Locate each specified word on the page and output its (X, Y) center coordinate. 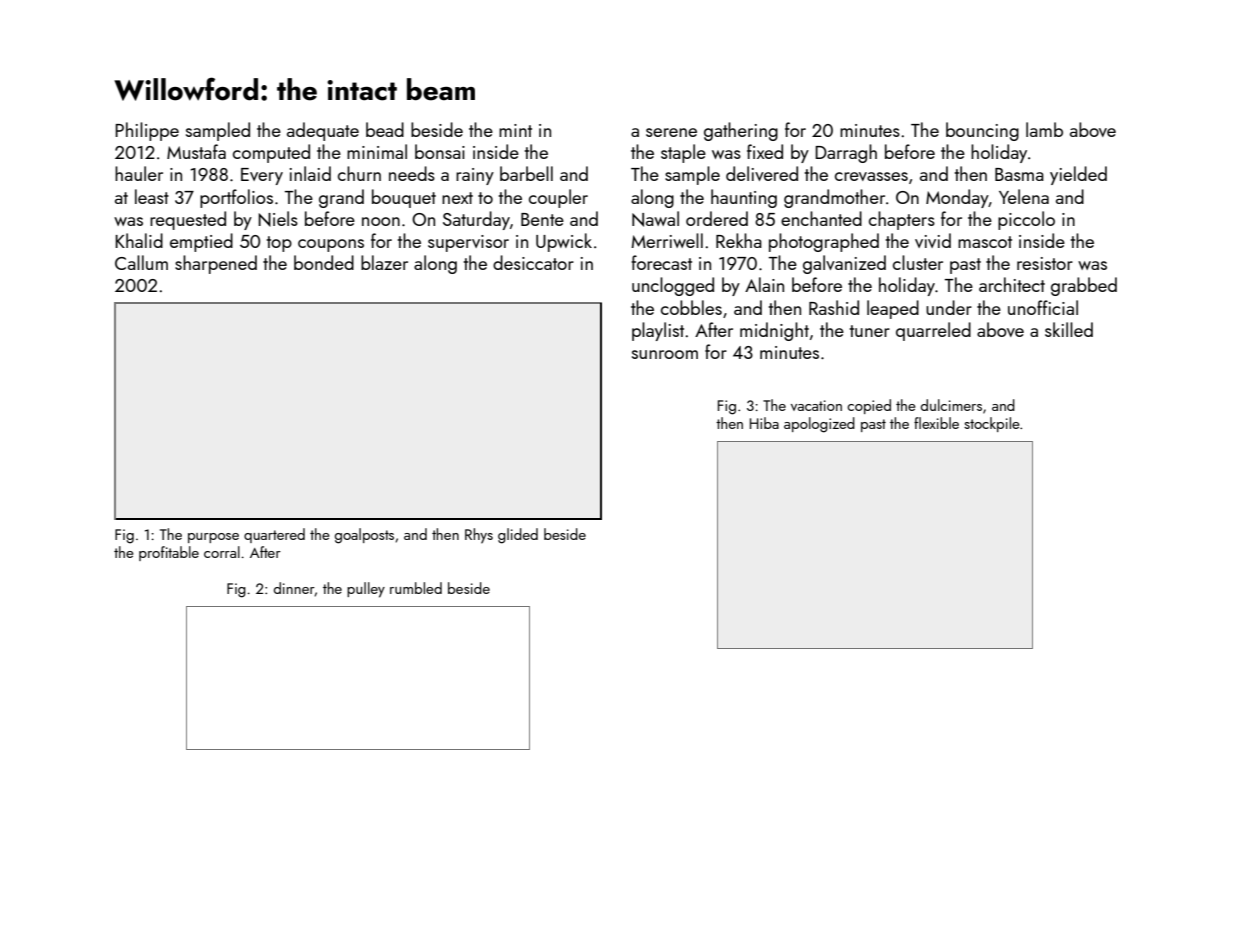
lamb (1044, 129)
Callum (141, 262)
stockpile (992, 424)
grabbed (1084, 286)
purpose (213, 538)
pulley (366, 590)
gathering (741, 131)
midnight (774, 331)
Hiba (764, 423)
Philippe (147, 131)
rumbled (416, 588)
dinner (294, 589)
